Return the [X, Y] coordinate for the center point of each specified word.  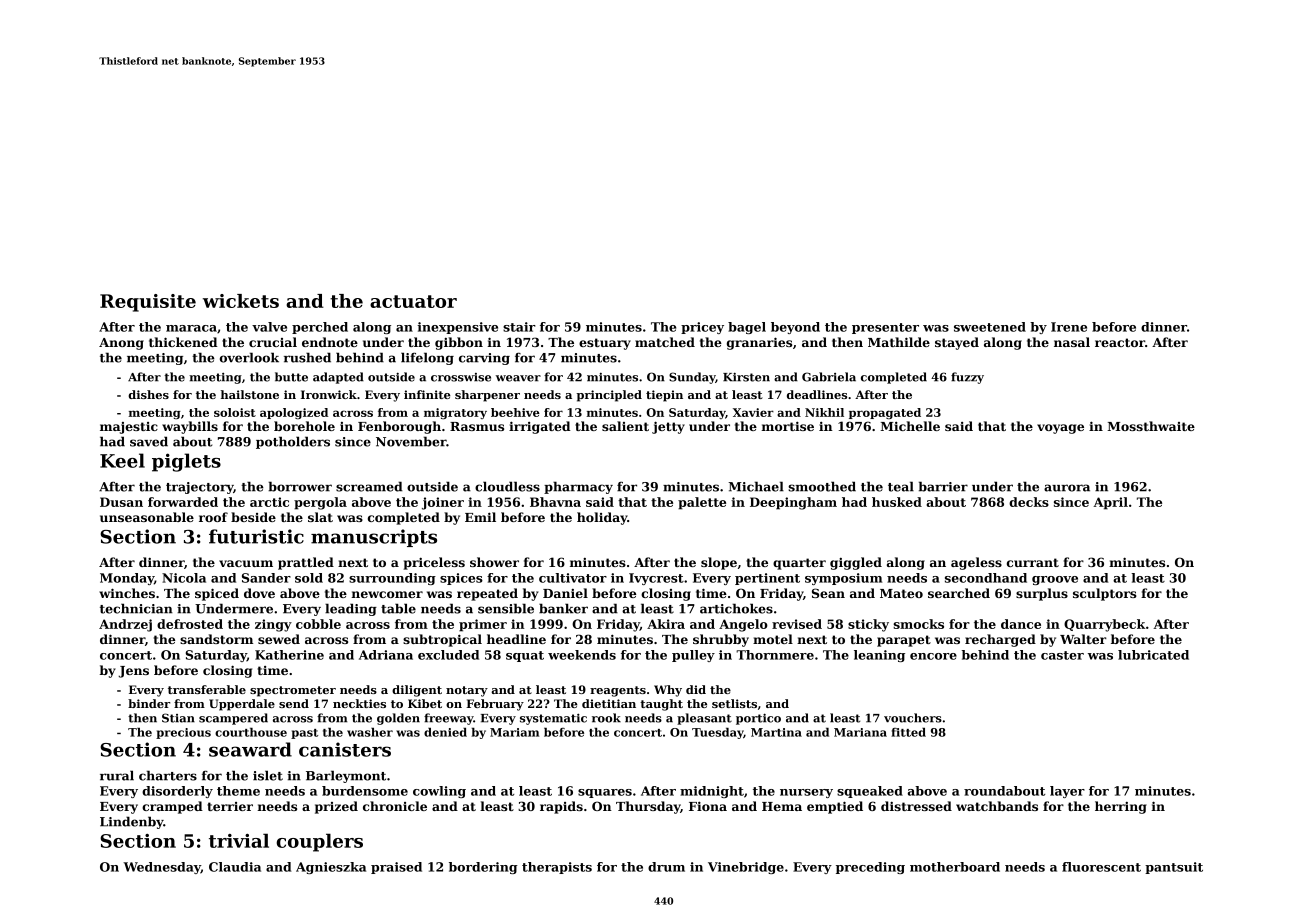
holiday [602, 518]
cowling [439, 792]
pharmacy [578, 487]
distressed [916, 806]
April [1110, 503]
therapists [557, 868]
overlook [249, 357]
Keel [122, 460]
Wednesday [162, 868]
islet [268, 775]
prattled [306, 563]
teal [901, 486]
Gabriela [829, 377]
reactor [1120, 342]
